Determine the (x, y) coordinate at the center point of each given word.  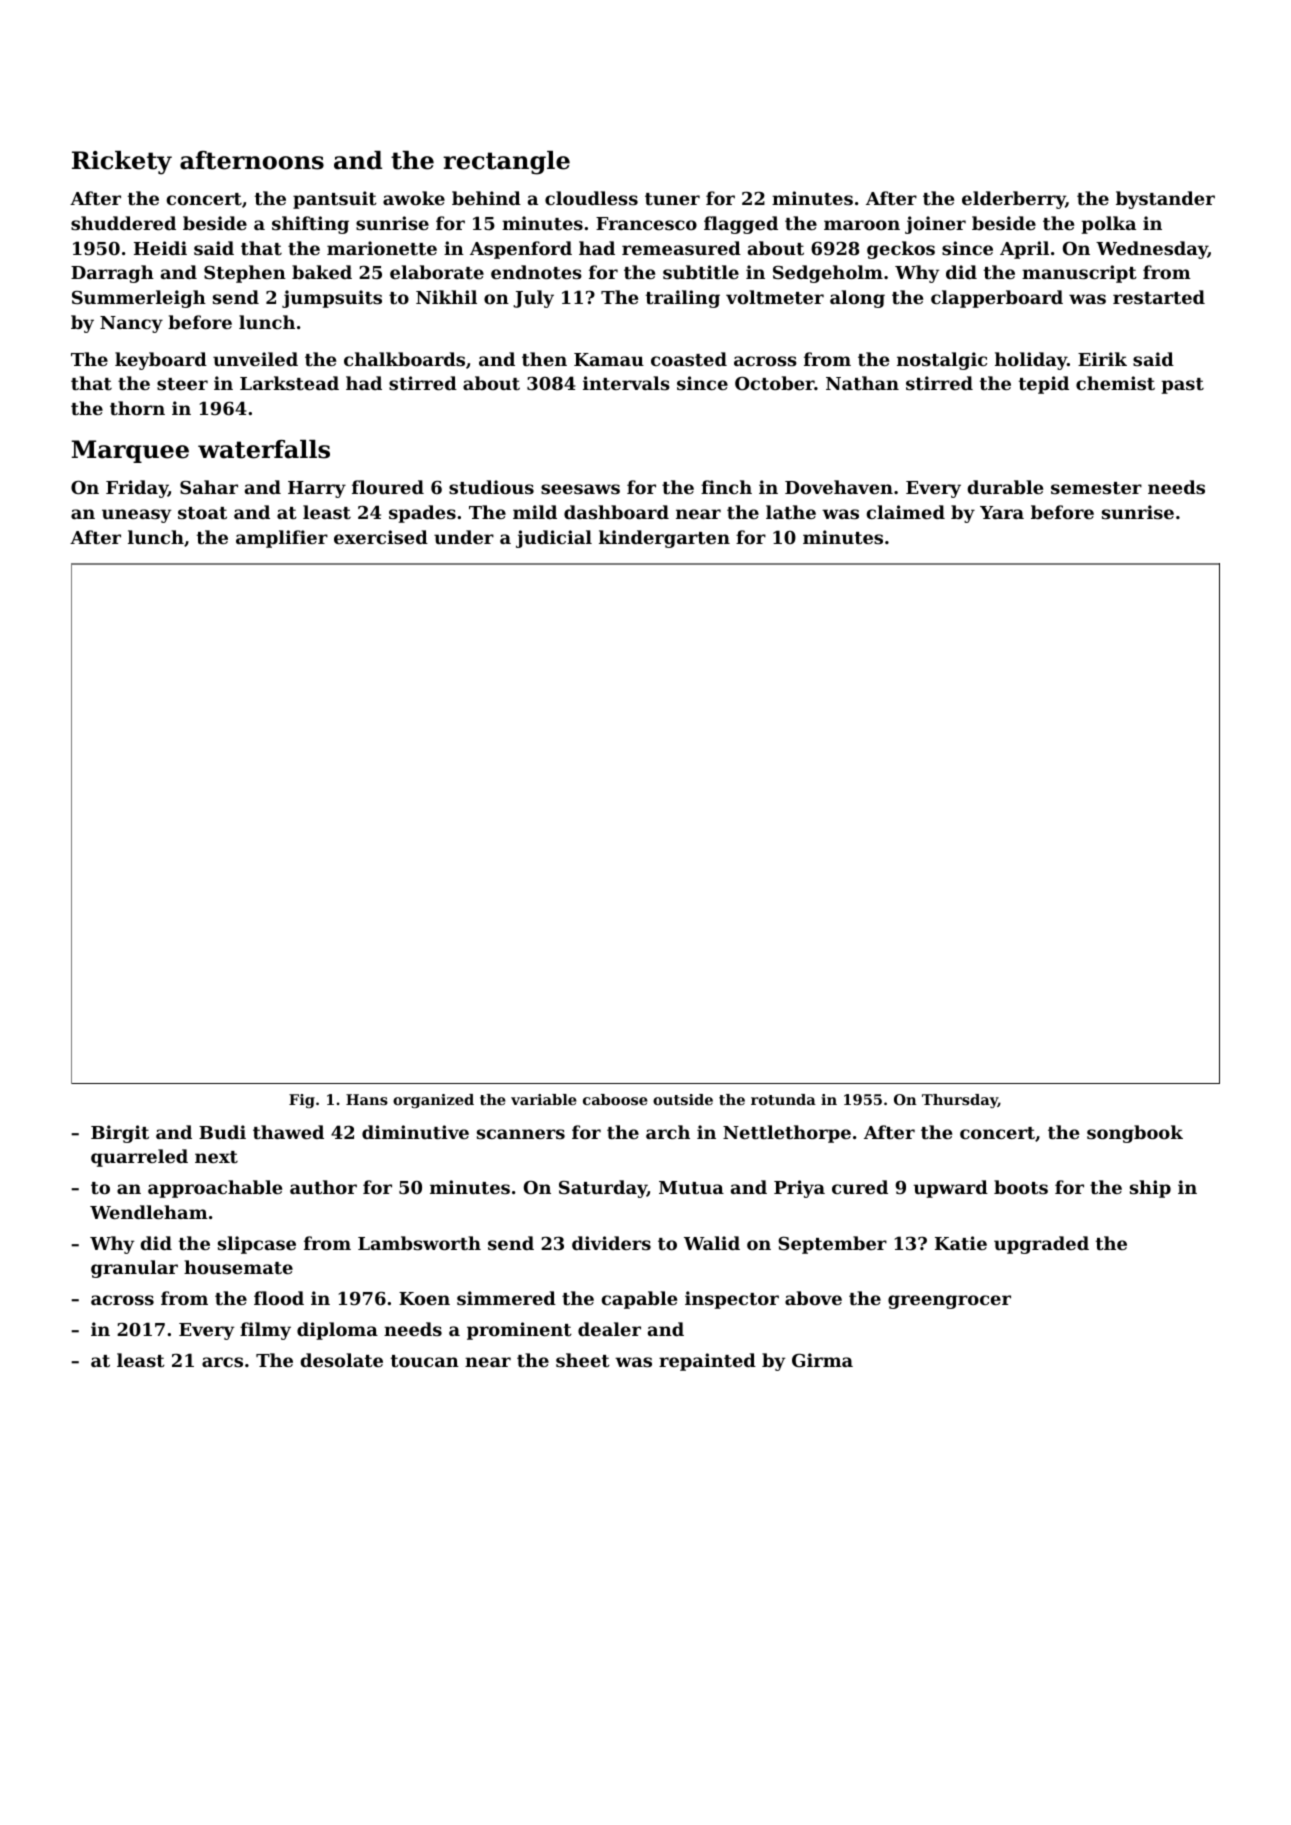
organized (433, 1101)
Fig (302, 1101)
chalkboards (404, 359)
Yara (1002, 512)
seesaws (580, 489)
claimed (906, 512)
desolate (342, 1360)
